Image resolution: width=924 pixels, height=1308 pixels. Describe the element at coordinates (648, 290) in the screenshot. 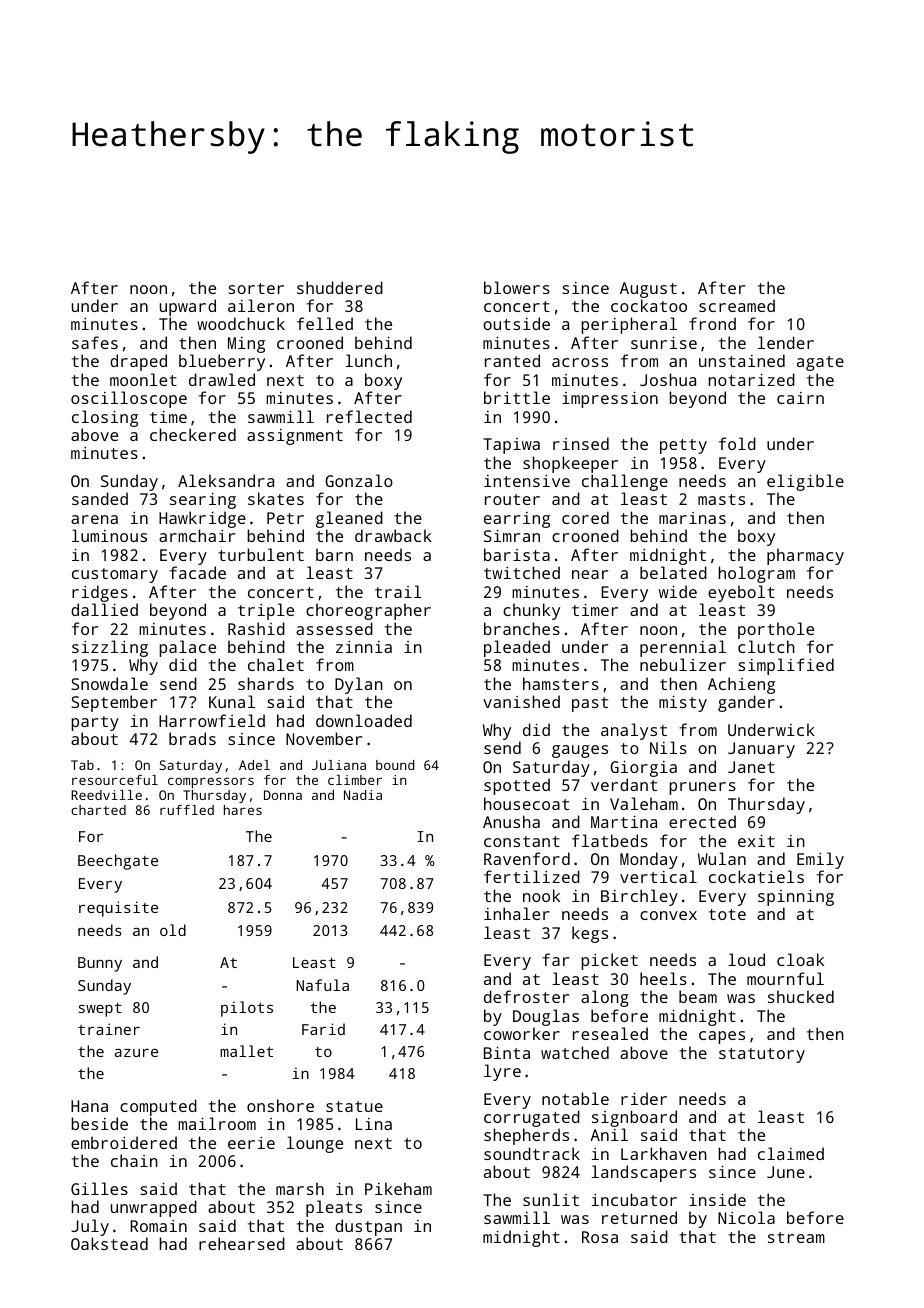

I see `August` at that location.
